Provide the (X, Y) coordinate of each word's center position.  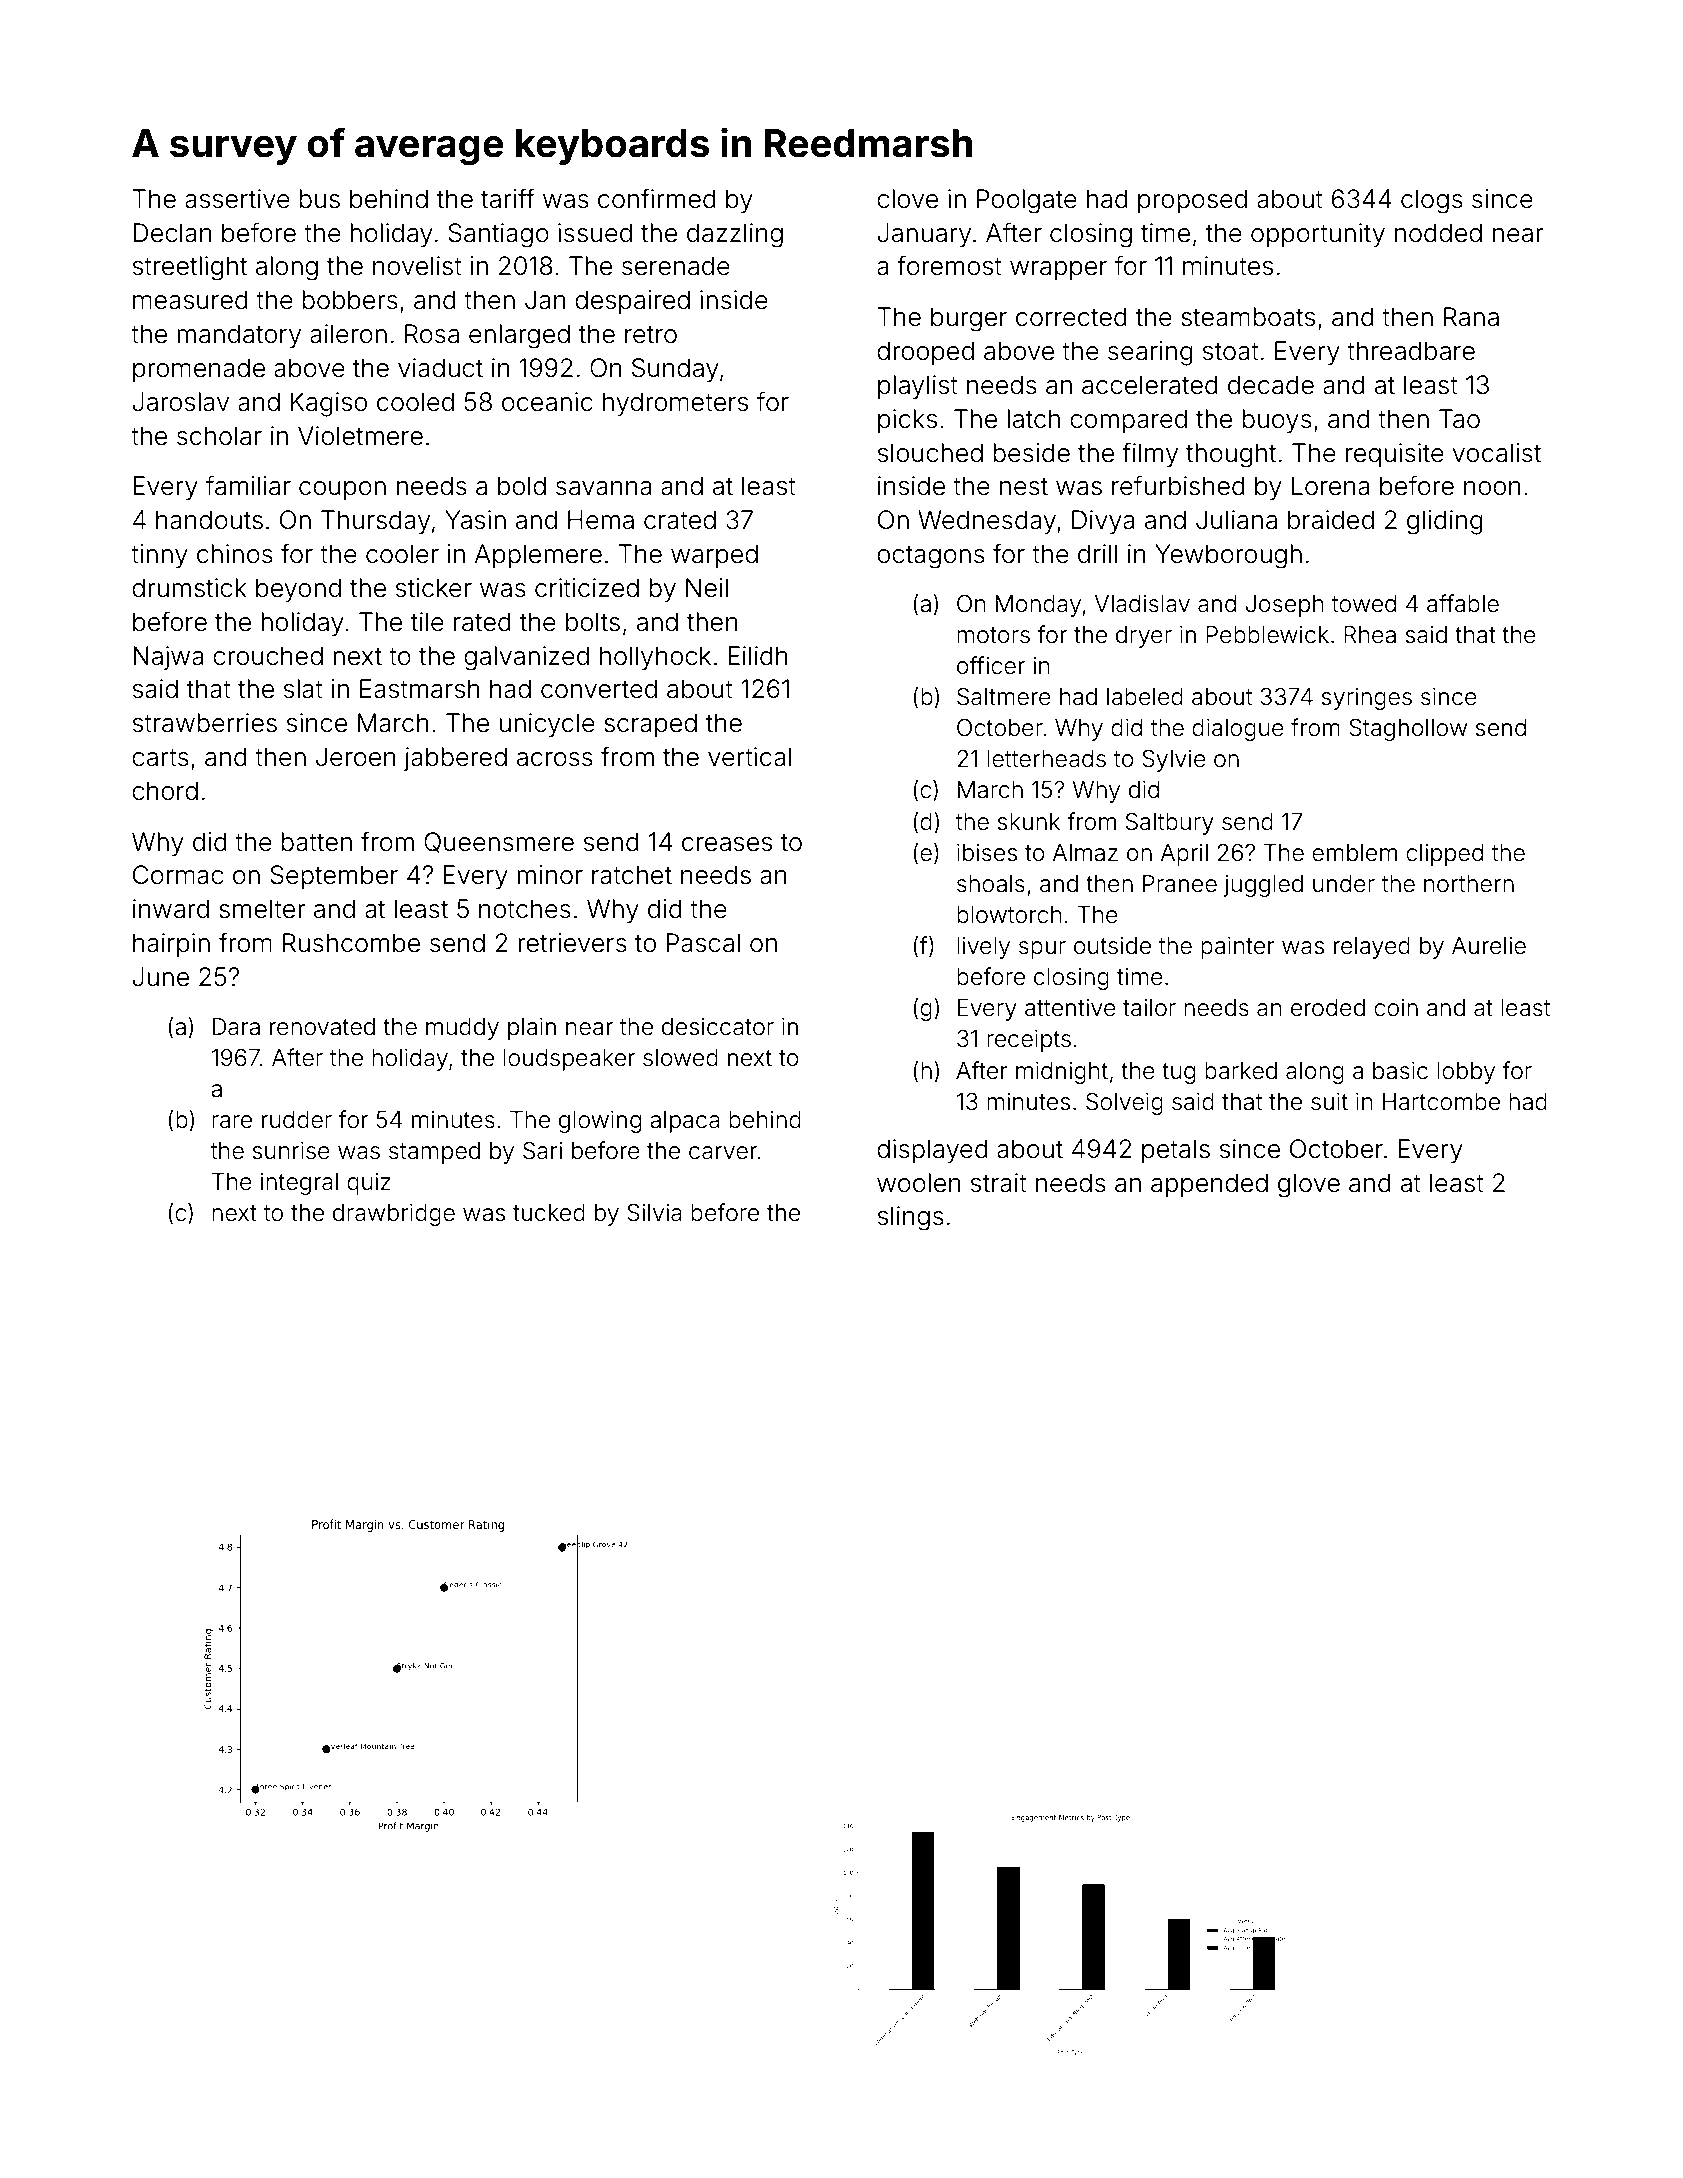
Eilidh (758, 656)
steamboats (1248, 317)
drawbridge (394, 1214)
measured (190, 300)
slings (911, 1218)
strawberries (205, 723)
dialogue (1238, 729)
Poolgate (1027, 201)
